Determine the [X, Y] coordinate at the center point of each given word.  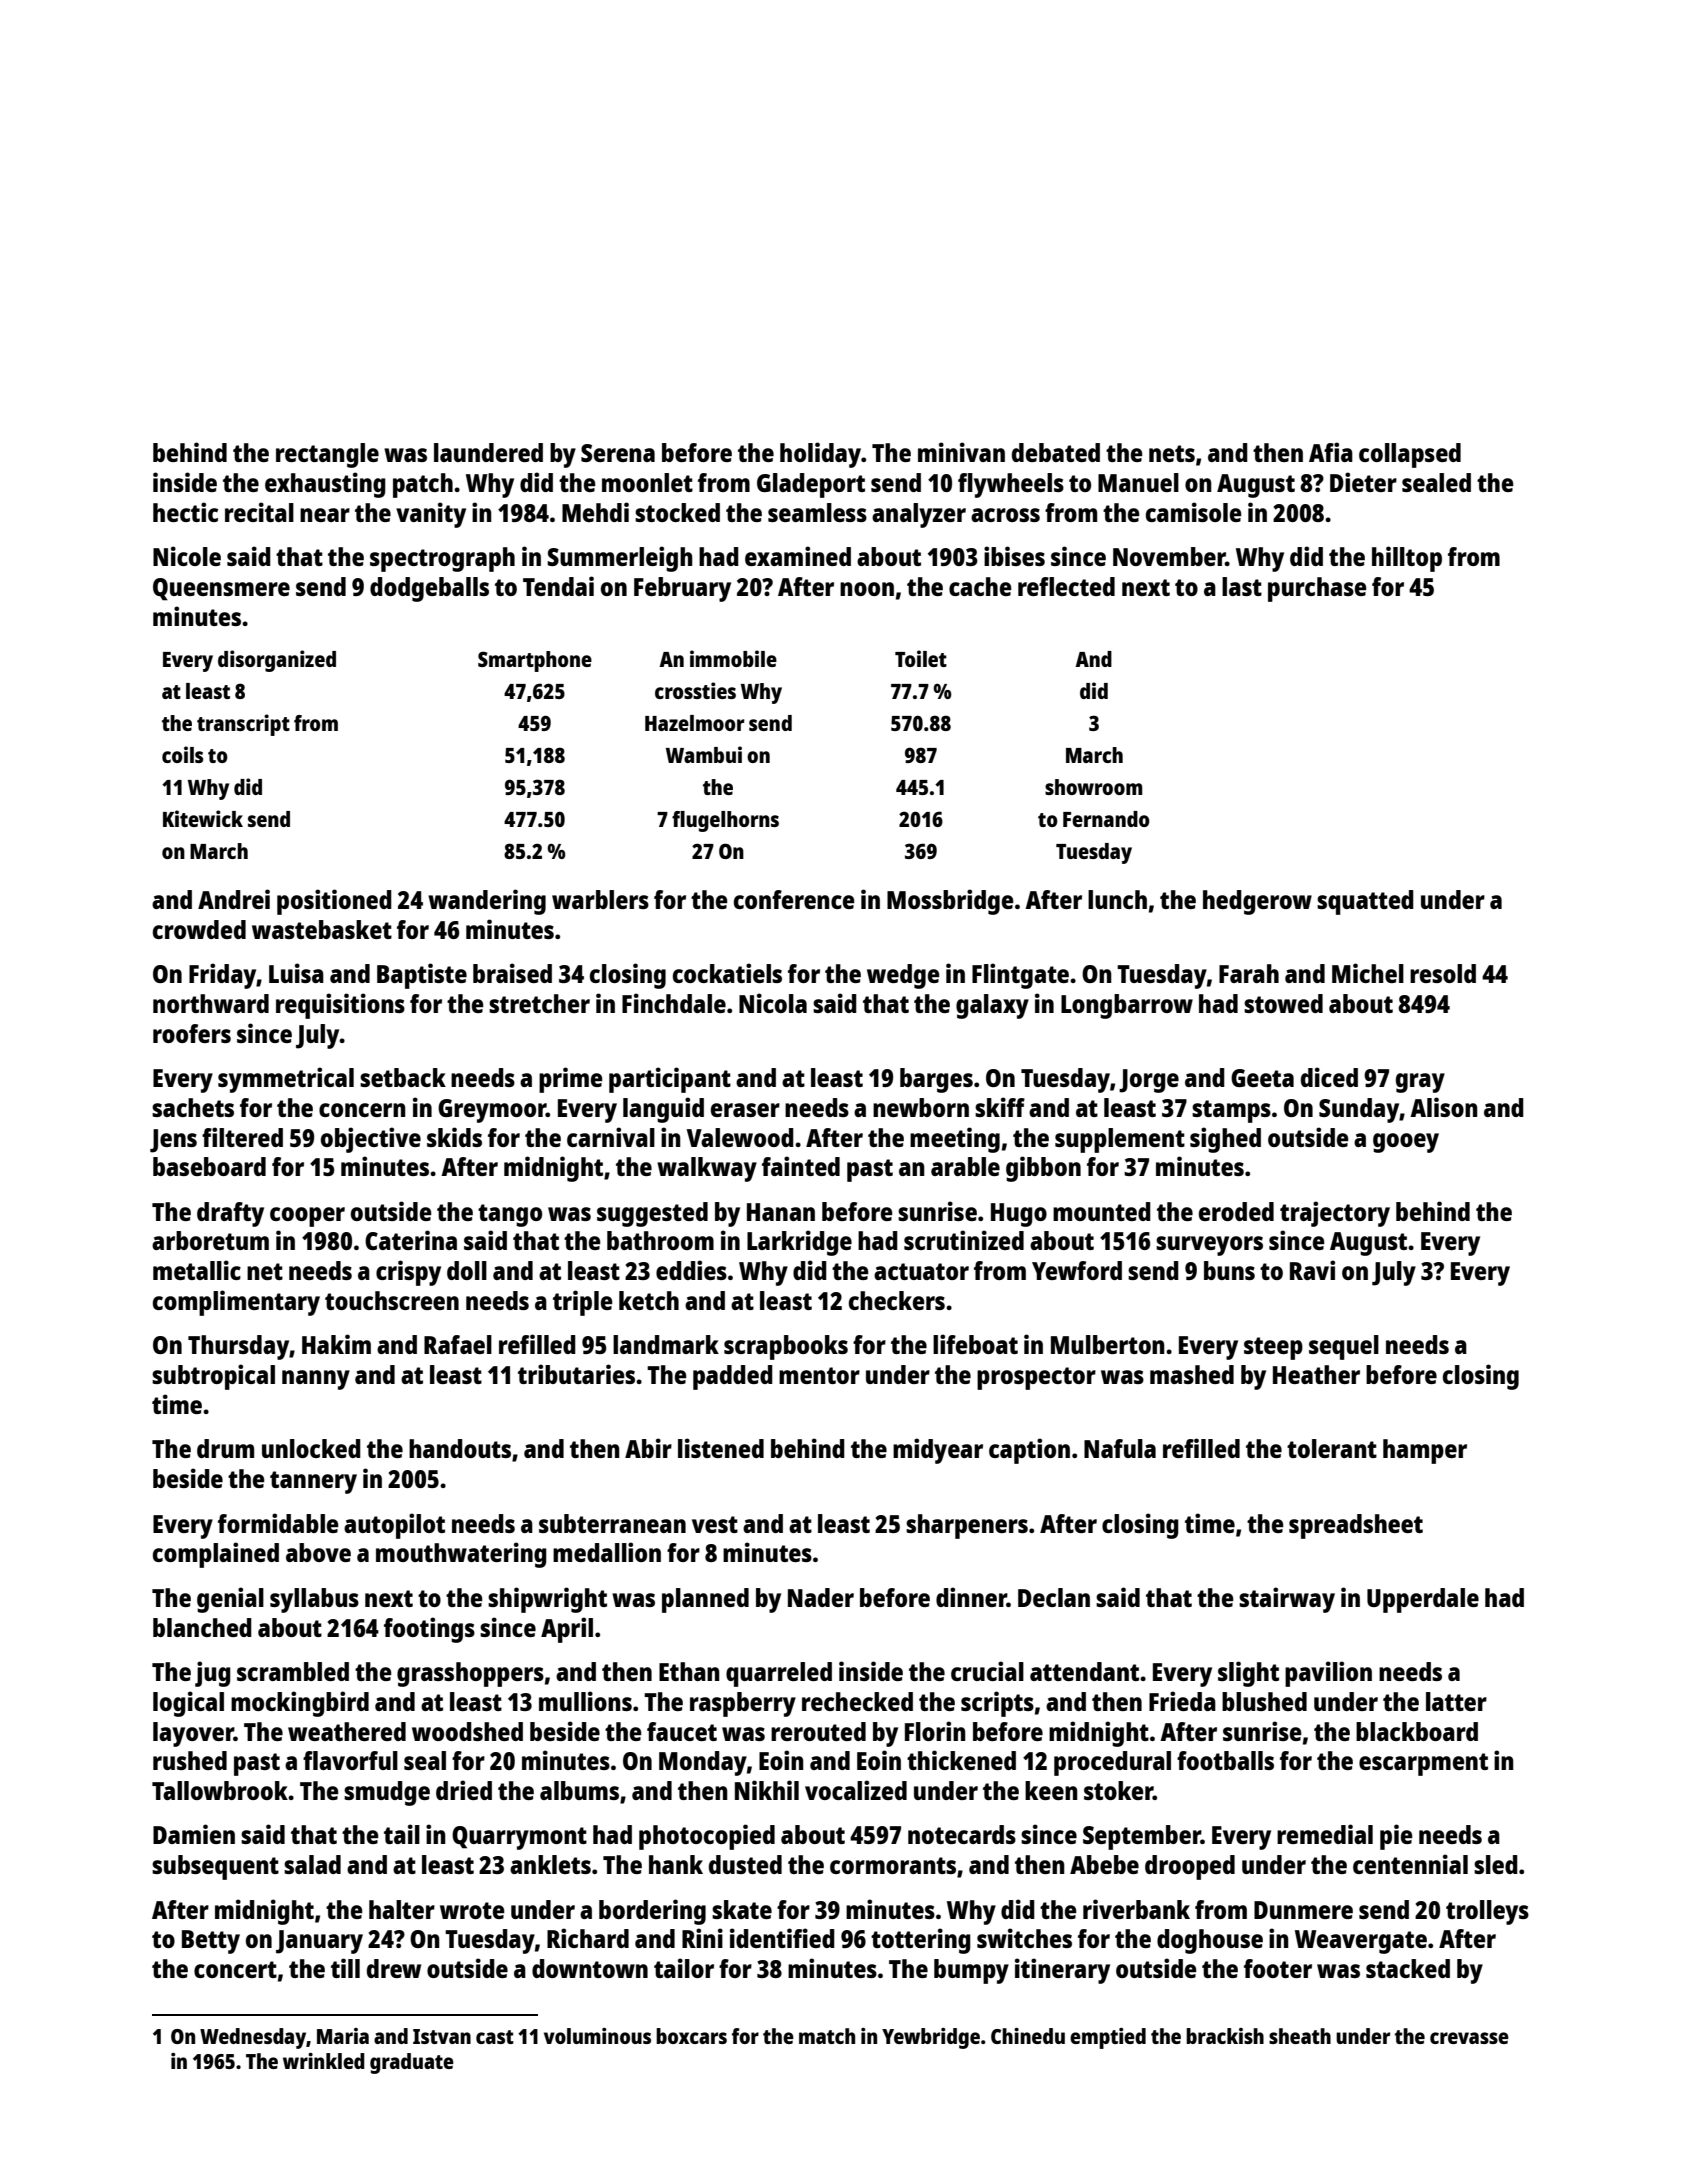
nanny [316, 1380]
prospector [1036, 1378]
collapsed [1410, 455]
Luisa [296, 973]
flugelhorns [725, 821]
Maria [343, 2036]
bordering [652, 1912]
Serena [618, 453]
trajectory [1335, 1214]
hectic [185, 512]
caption [1029, 1451]
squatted [1365, 902]
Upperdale [1423, 1600]
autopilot [394, 1526]
